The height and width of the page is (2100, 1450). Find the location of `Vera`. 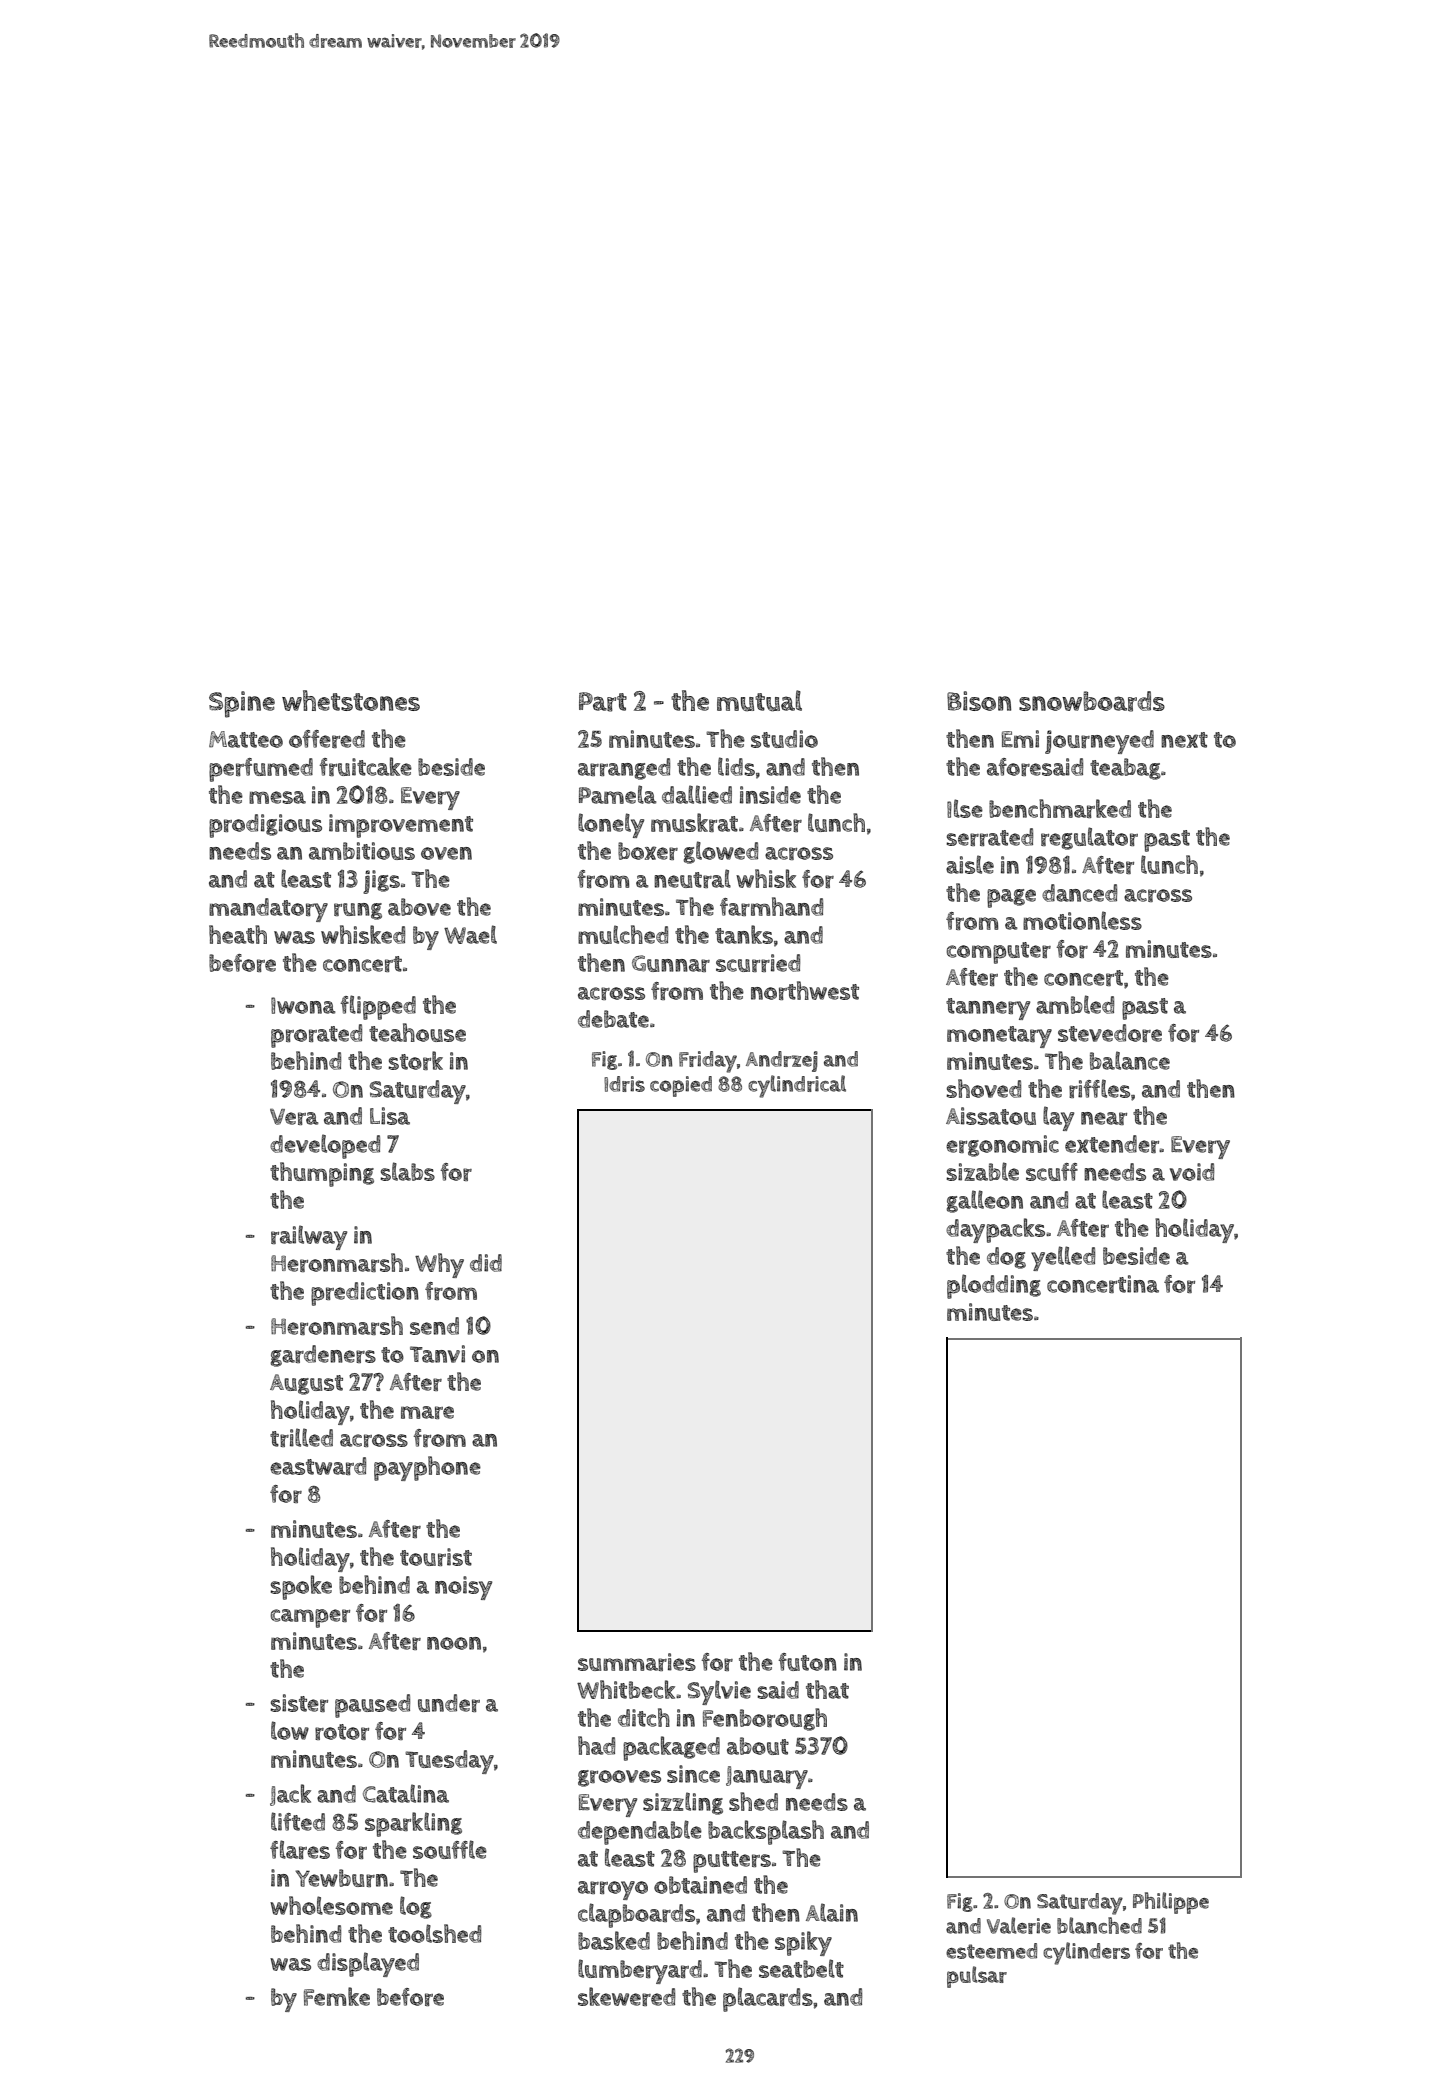

Vera is located at coordinates (294, 1117).
